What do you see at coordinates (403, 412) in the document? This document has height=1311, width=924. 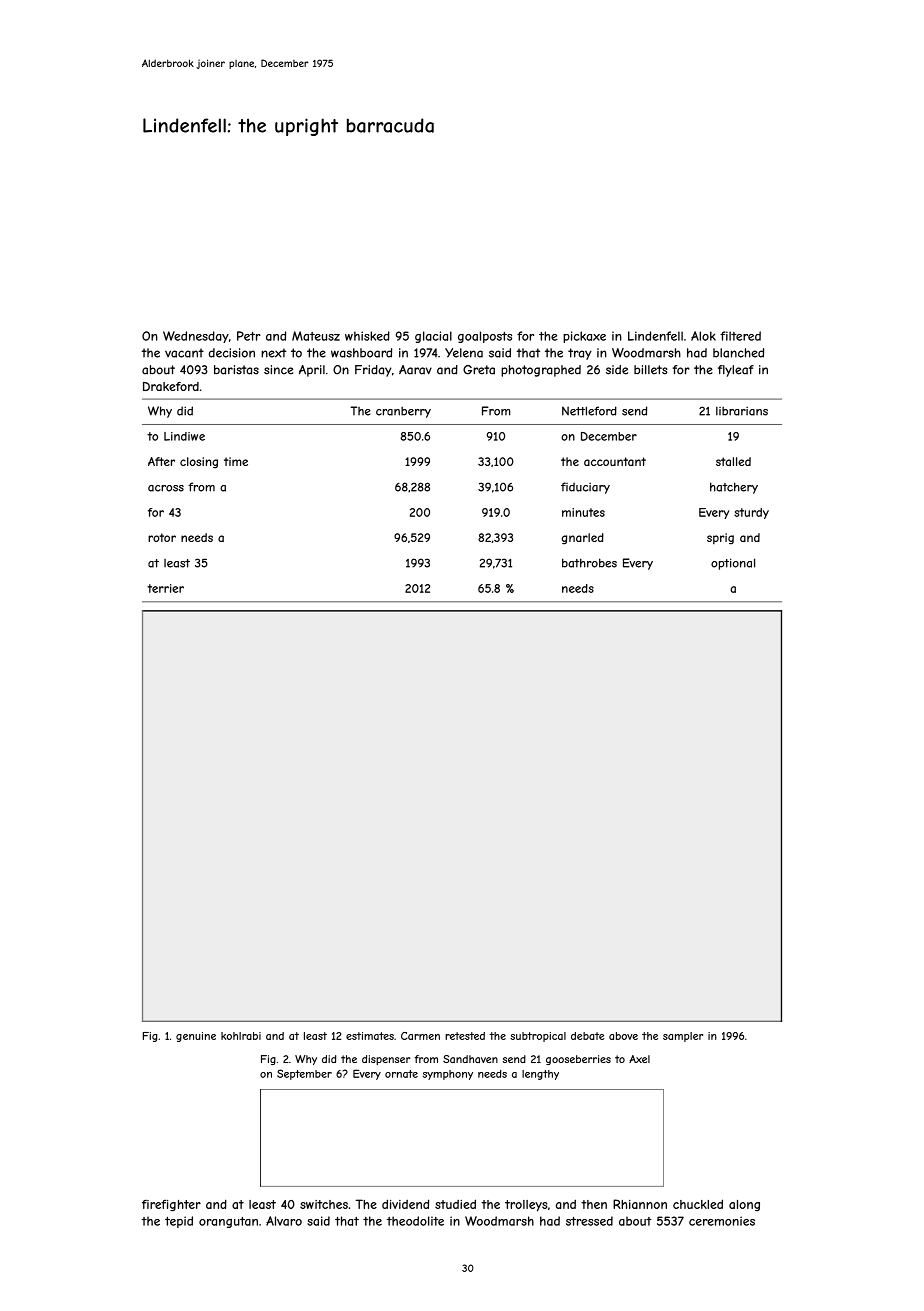 I see `cranberry` at bounding box center [403, 412].
